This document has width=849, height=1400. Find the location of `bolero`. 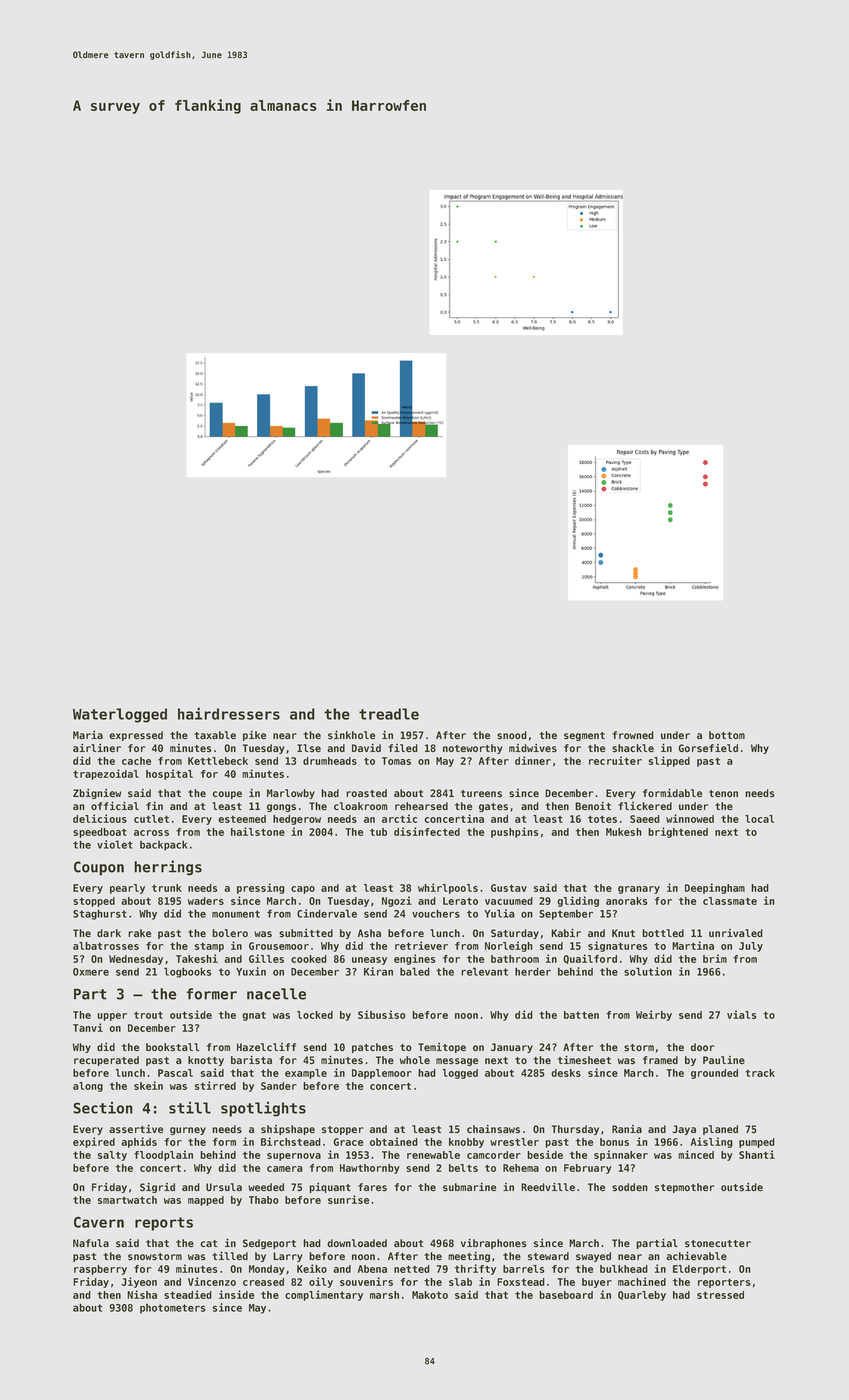

bolero is located at coordinates (230, 933).
